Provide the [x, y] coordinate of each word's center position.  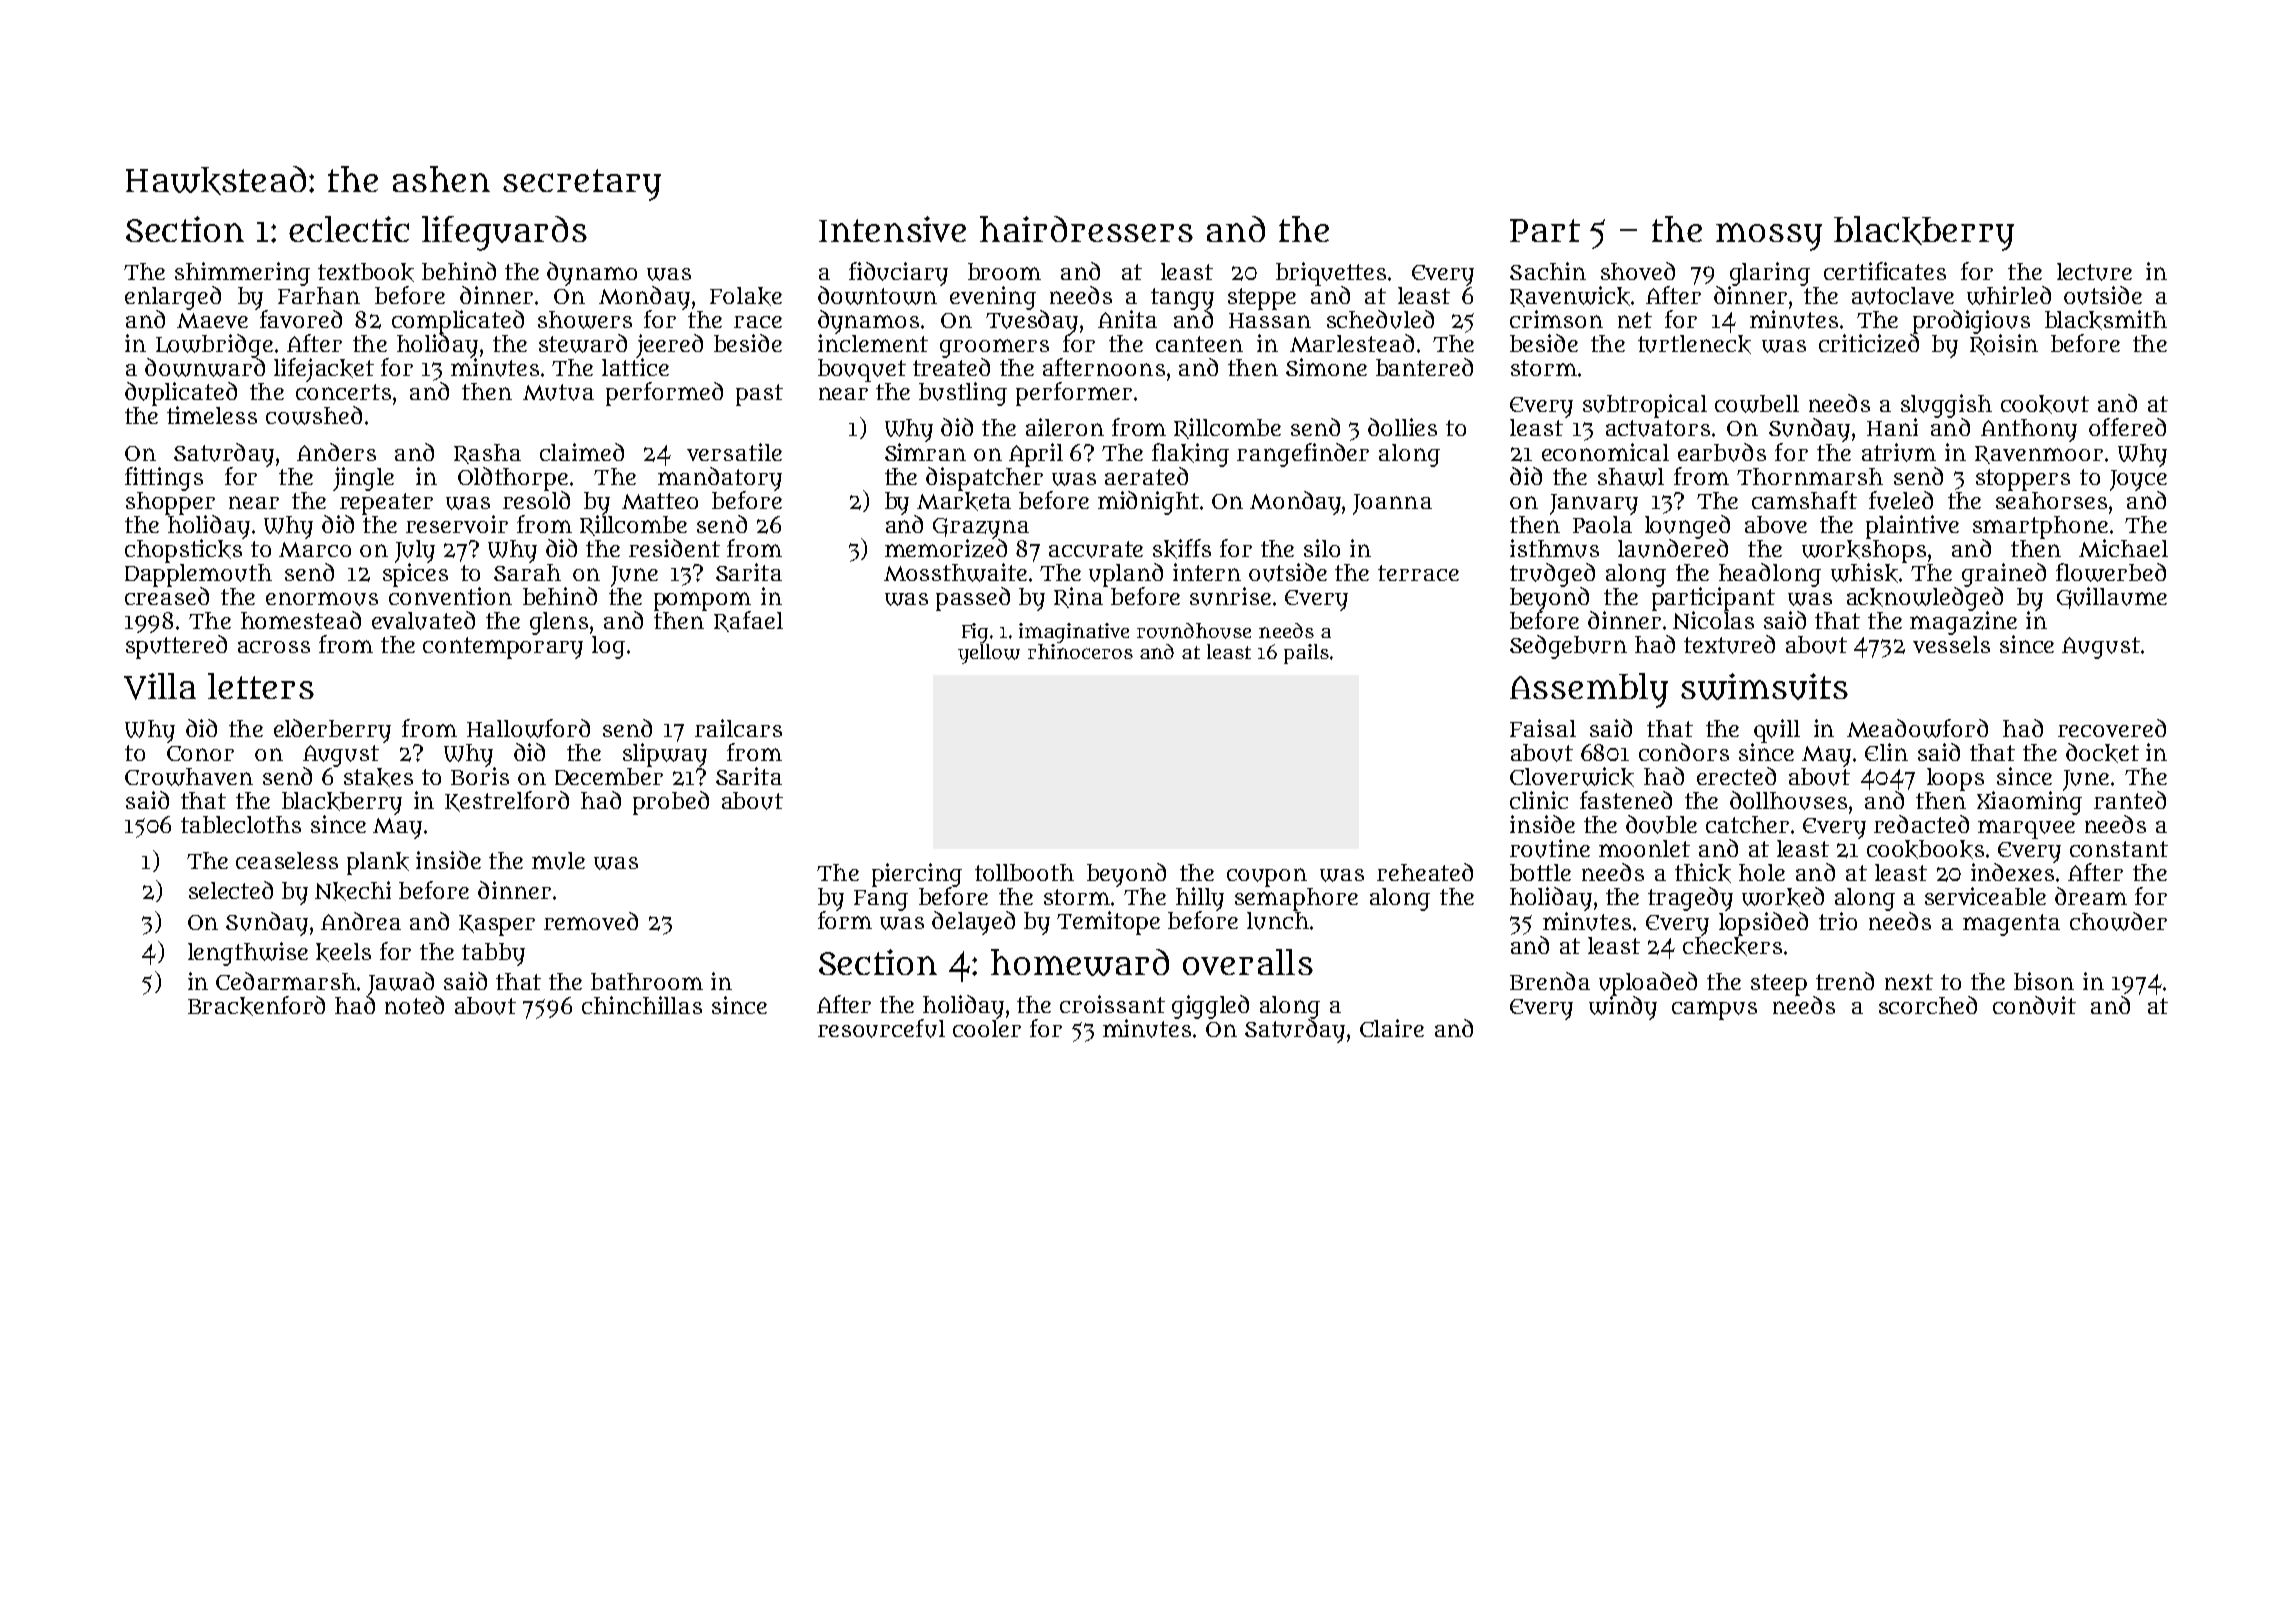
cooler [987, 1028]
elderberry [332, 731]
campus [1714, 1010]
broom [1004, 271]
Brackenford [256, 1006]
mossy [1769, 237]
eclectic [349, 229]
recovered [2112, 728]
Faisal [1543, 728]
